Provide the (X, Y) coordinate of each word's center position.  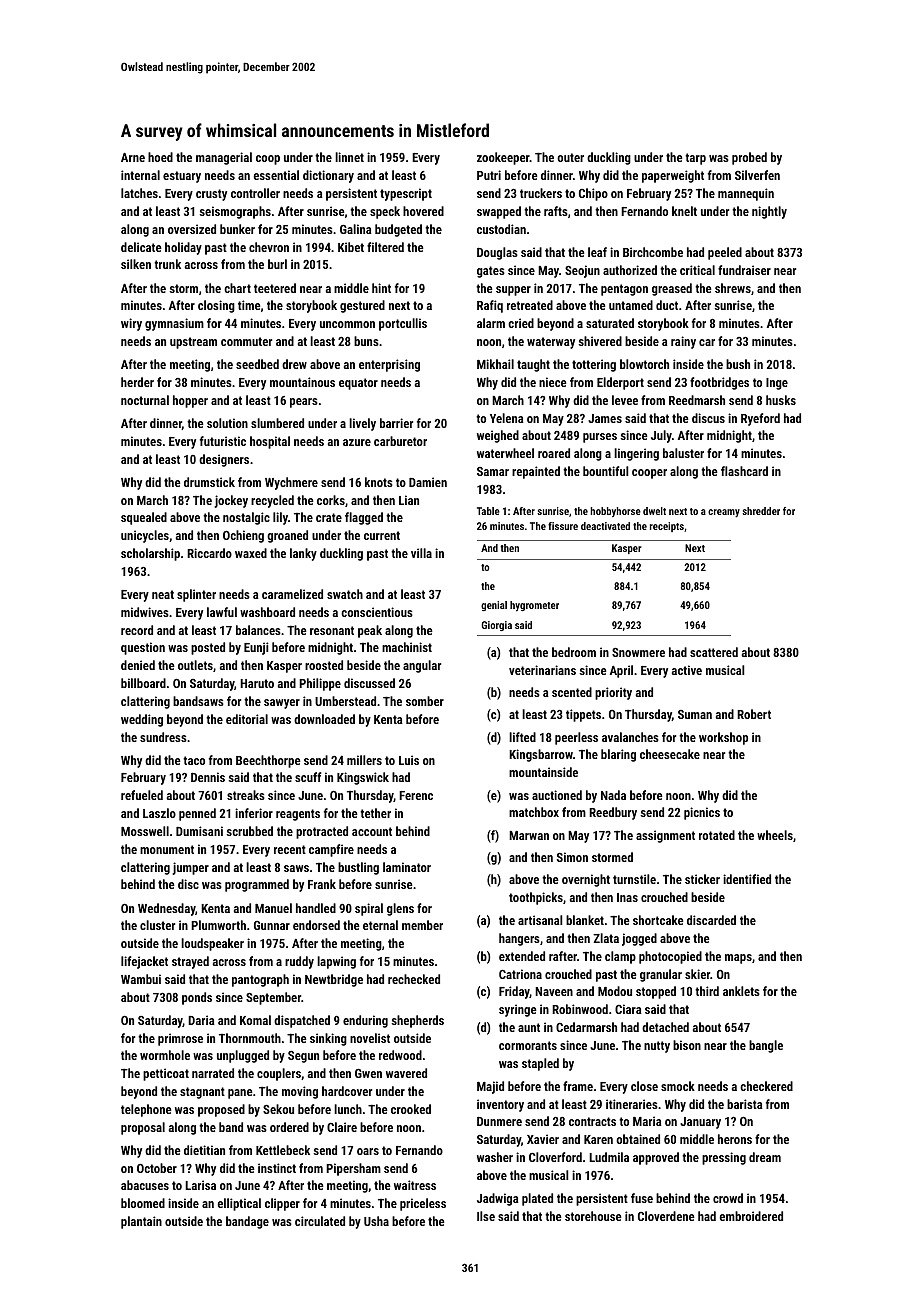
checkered (766, 1086)
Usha (376, 1221)
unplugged (243, 1056)
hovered (423, 211)
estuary (182, 177)
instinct (277, 1168)
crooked (411, 1109)
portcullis (403, 324)
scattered (714, 652)
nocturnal (145, 400)
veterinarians (542, 670)
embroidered (751, 1216)
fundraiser (744, 270)
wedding (142, 720)
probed (749, 158)
